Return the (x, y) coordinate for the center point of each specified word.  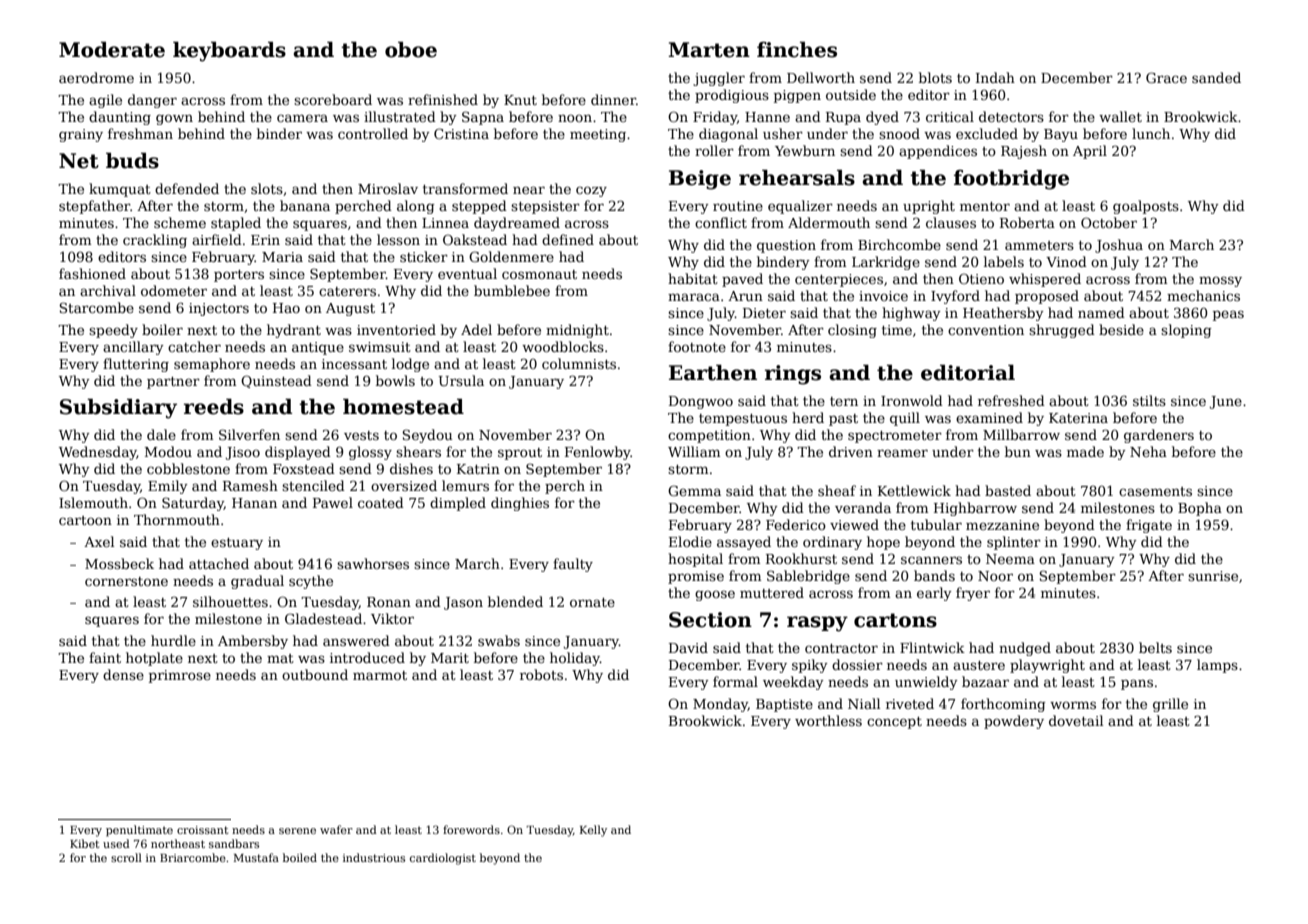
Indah (995, 77)
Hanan (254, 503)
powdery (1014, 722)
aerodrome (96, 77)
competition (709, 436)
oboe (411, 49)
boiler (162, 329)
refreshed (1011, 400)
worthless (828, 720)
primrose (180, 676)
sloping (1186, 331)
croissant (202, 830)
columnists (579, 363)
